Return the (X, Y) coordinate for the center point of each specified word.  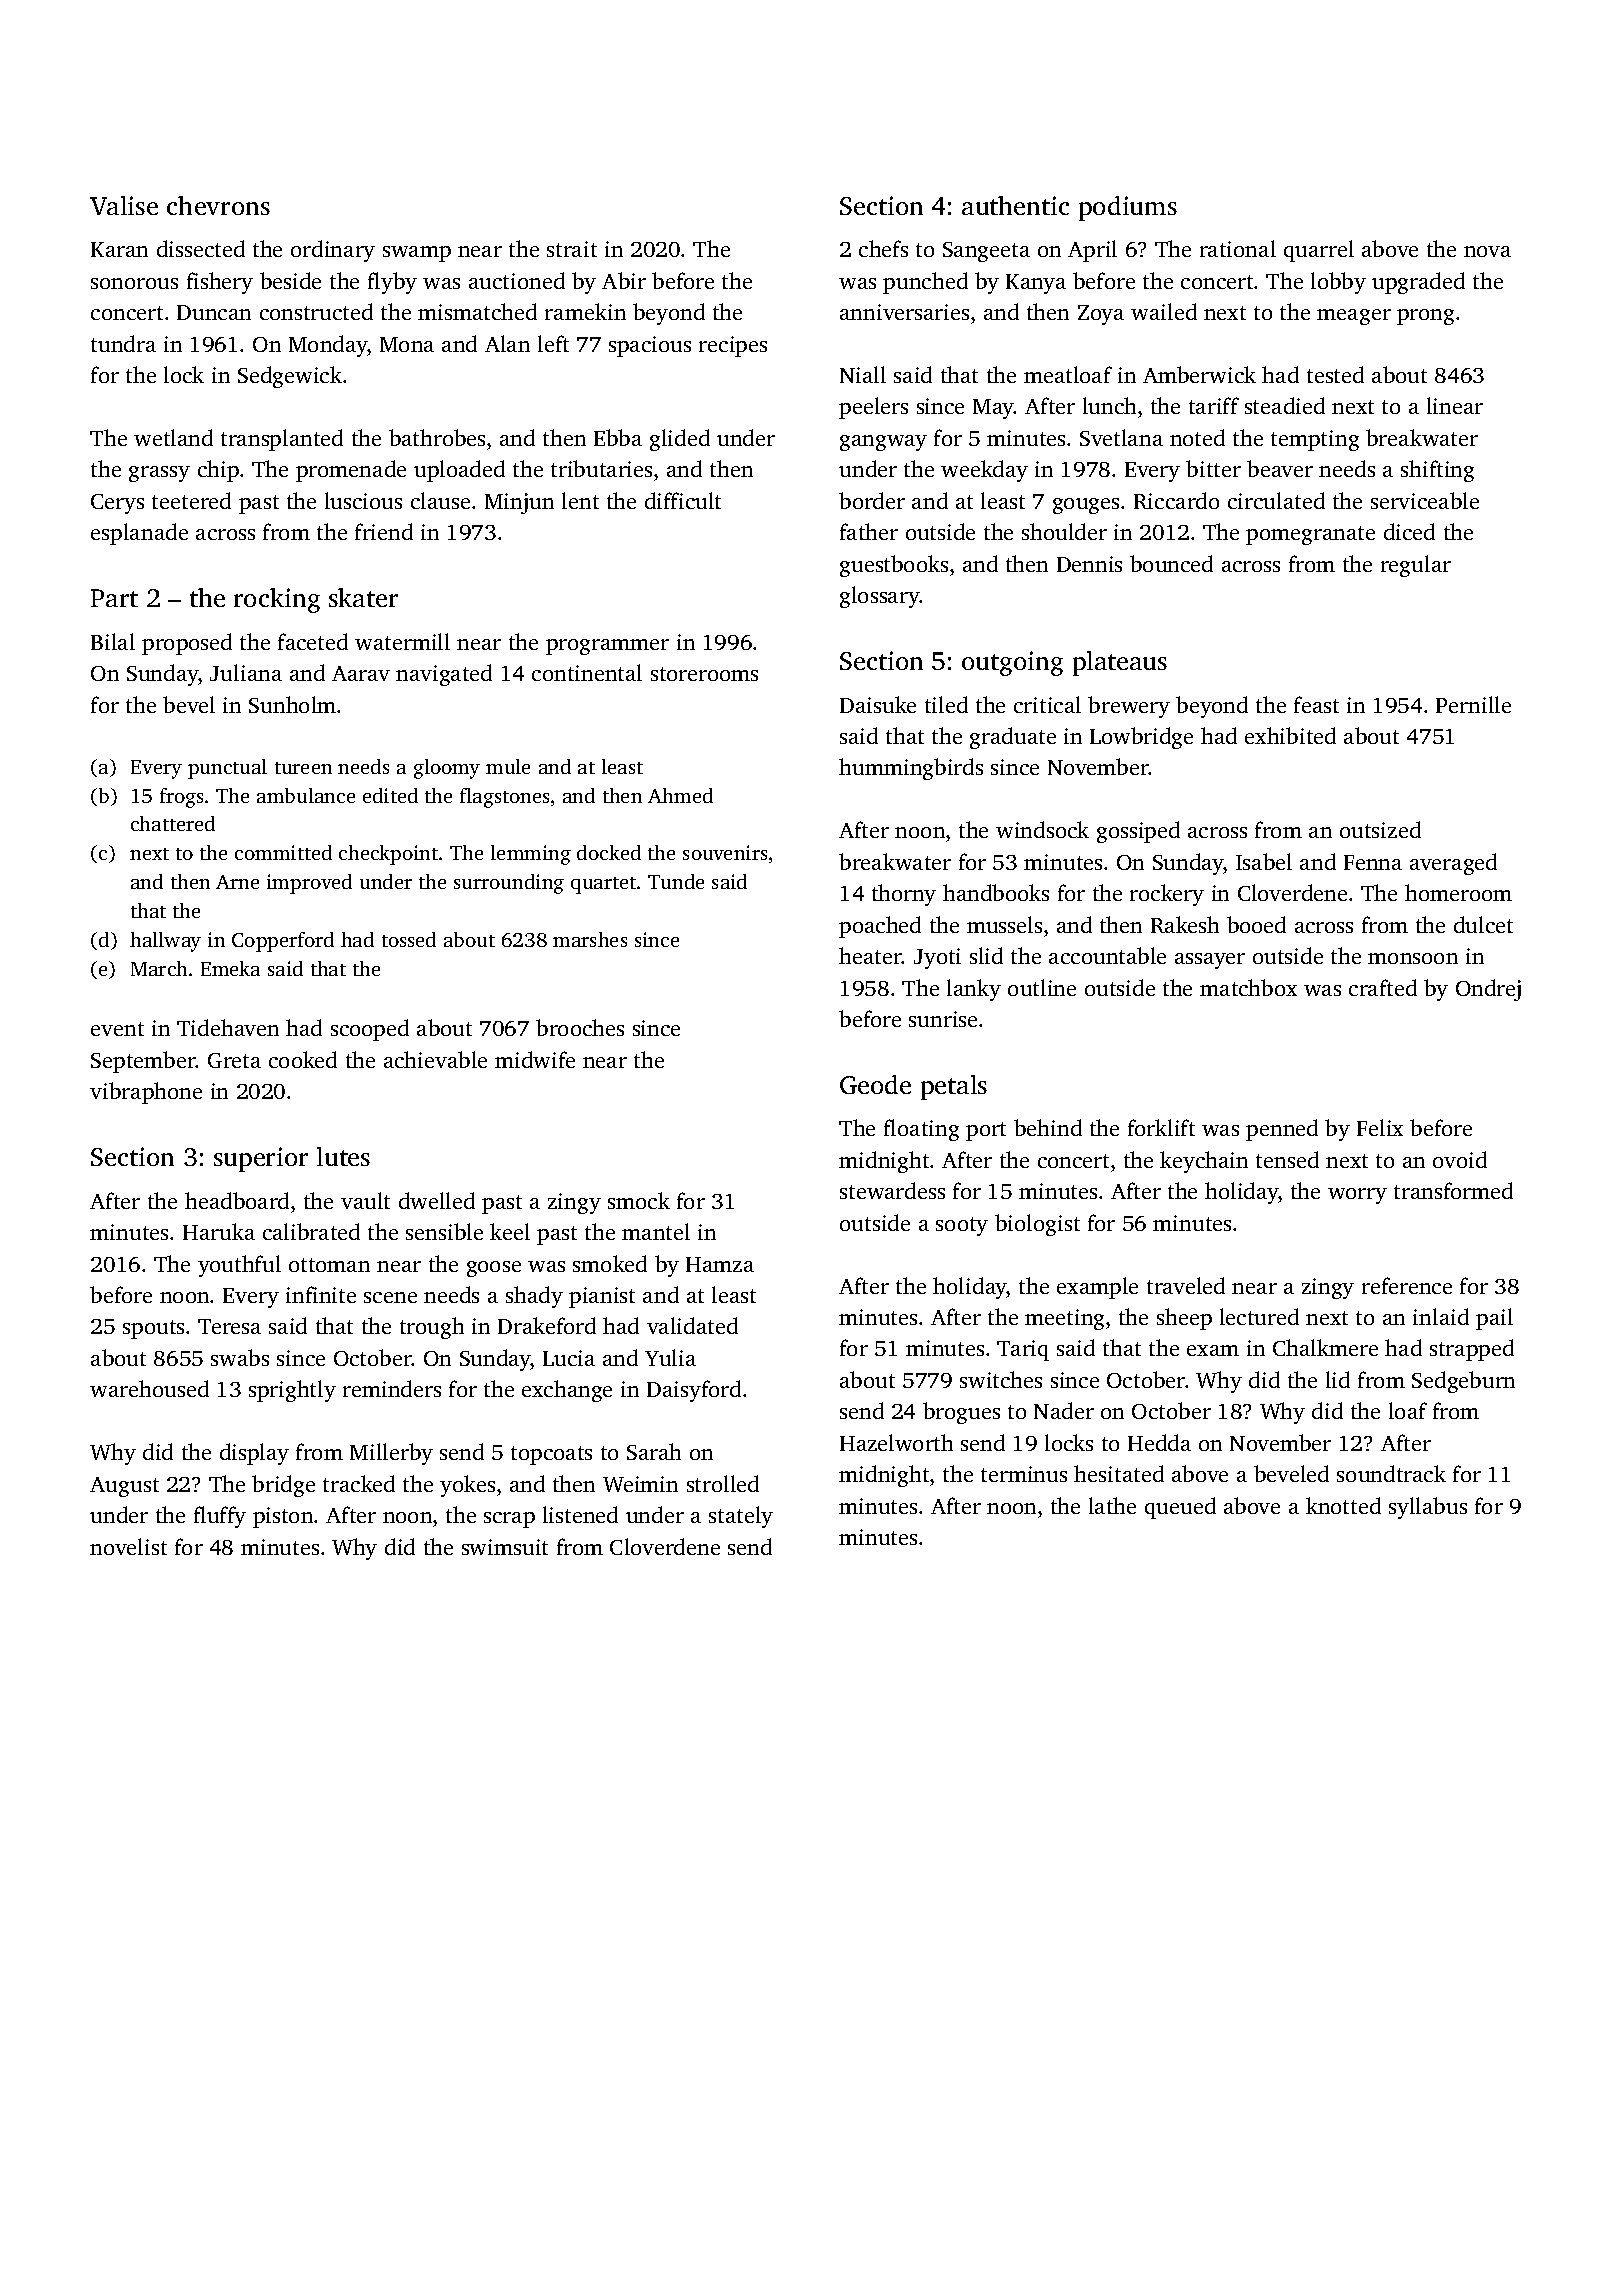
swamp (417, 254)
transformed (1453, 1190)
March (159, 968)
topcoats (551, 1455)
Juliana (246, 672)
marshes (590, 939)
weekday (984, 471)
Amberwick (1199, 374)
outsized (1380, 829)
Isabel (1264, 861)
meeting (1064, 1319)
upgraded (1418, 283)
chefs (883, 248)
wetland (173, 437)
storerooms (704, 674)
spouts (153, 1329)
